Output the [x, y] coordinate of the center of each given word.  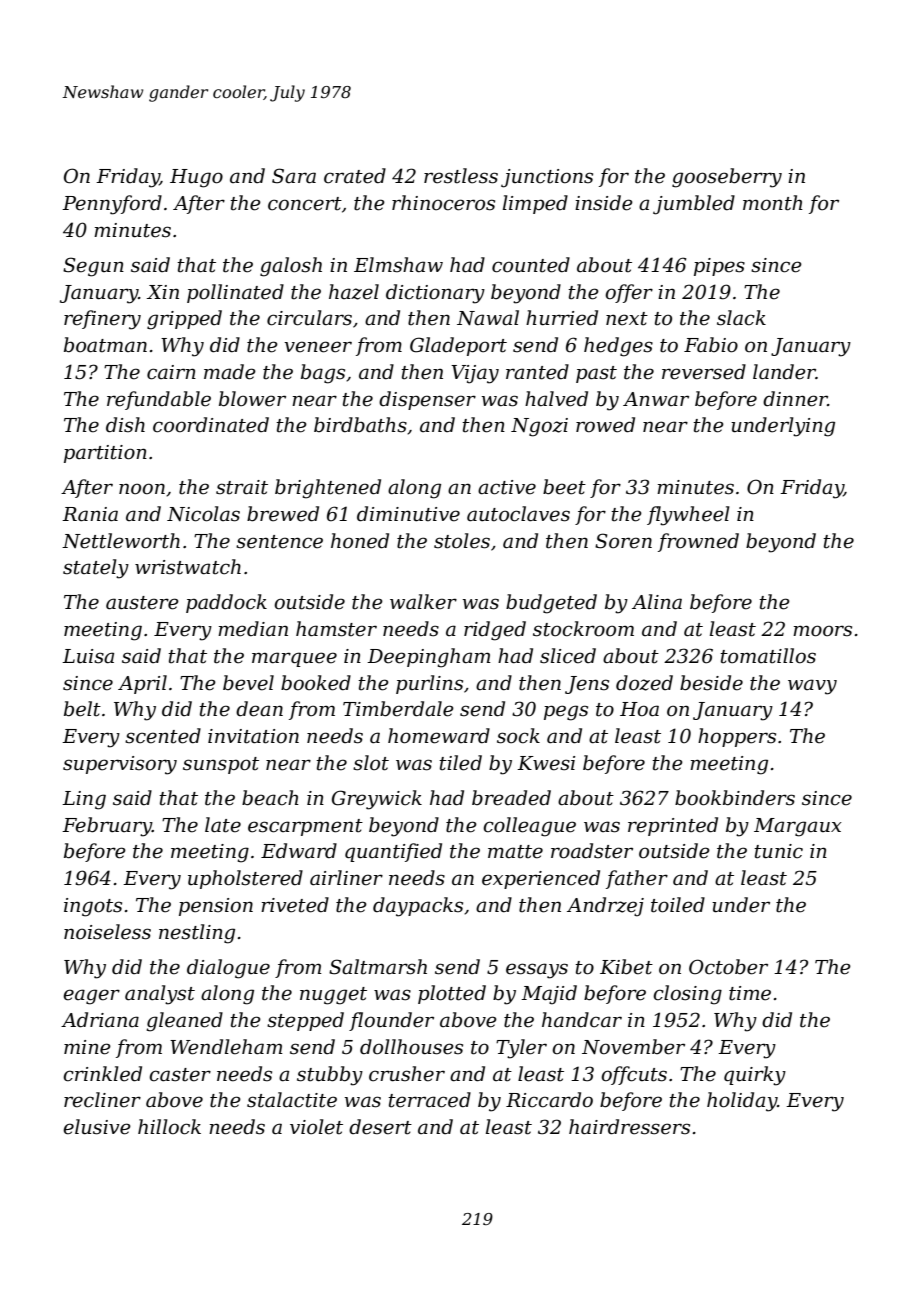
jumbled [694, 205]
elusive [97, 1127]
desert [380, 1127]
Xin [163, 292]
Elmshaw [398, 265]
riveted [295, 905]
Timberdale [398, 709]
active [507, 487]
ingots [93, 907]
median [253, 629]
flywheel [688, 516]
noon [142, 489]
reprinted [673, 826]
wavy [812, 687]
